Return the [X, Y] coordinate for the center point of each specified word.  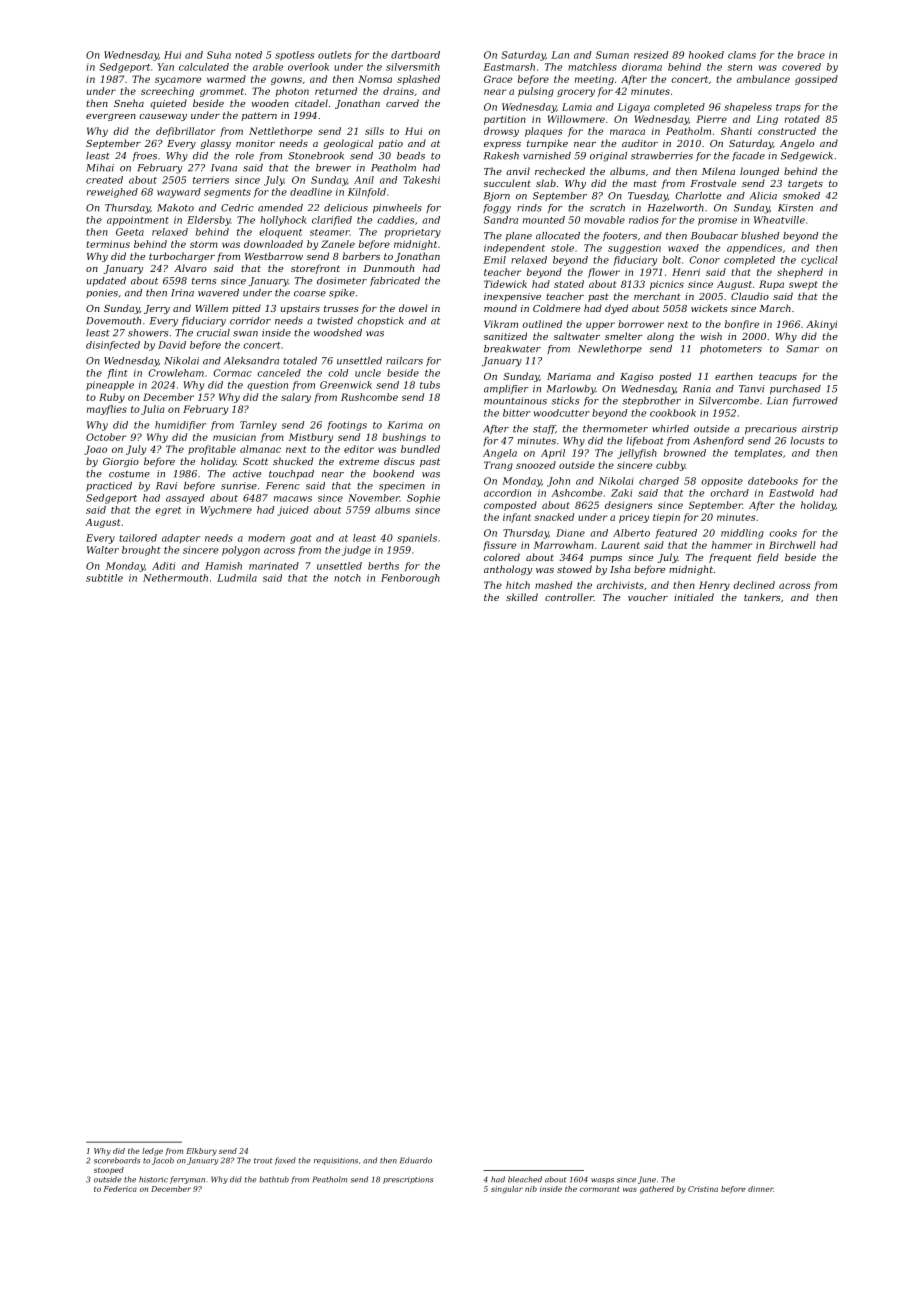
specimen [402, 486]
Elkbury [201, 1152]
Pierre [711, 119]
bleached [525, 1179]
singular [507, 1190]
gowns [286, 81]
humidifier [180, 426]
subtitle [104, 578]
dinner [760, 1189]
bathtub [274, 1179]
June [647, 1180]
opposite [722, 482]
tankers [762, 597]
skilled [522, 597]
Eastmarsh [509, 67]
